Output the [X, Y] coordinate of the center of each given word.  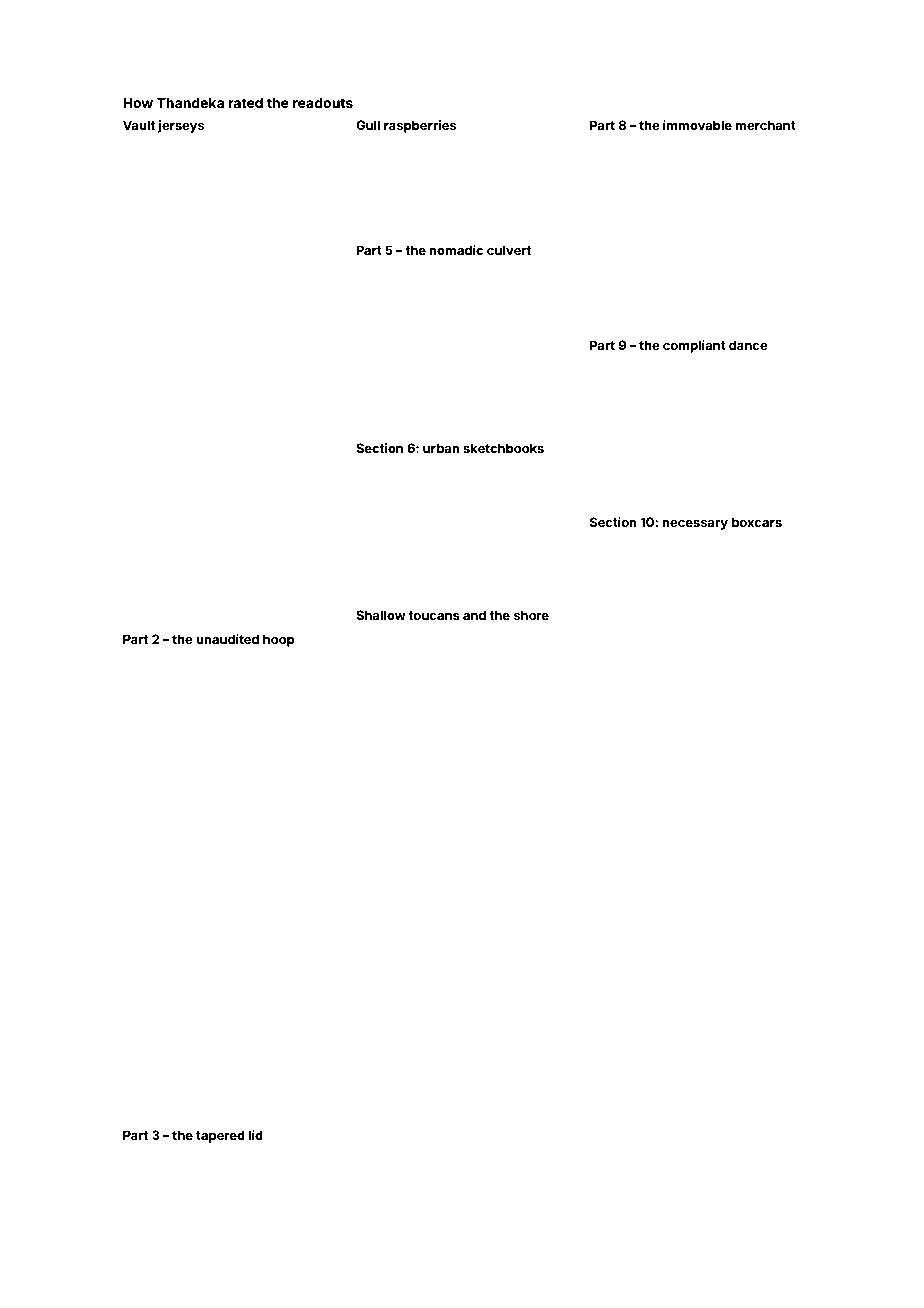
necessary [695, 525]
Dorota [489, 298]
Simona [138, 579]
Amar [660, 142]
